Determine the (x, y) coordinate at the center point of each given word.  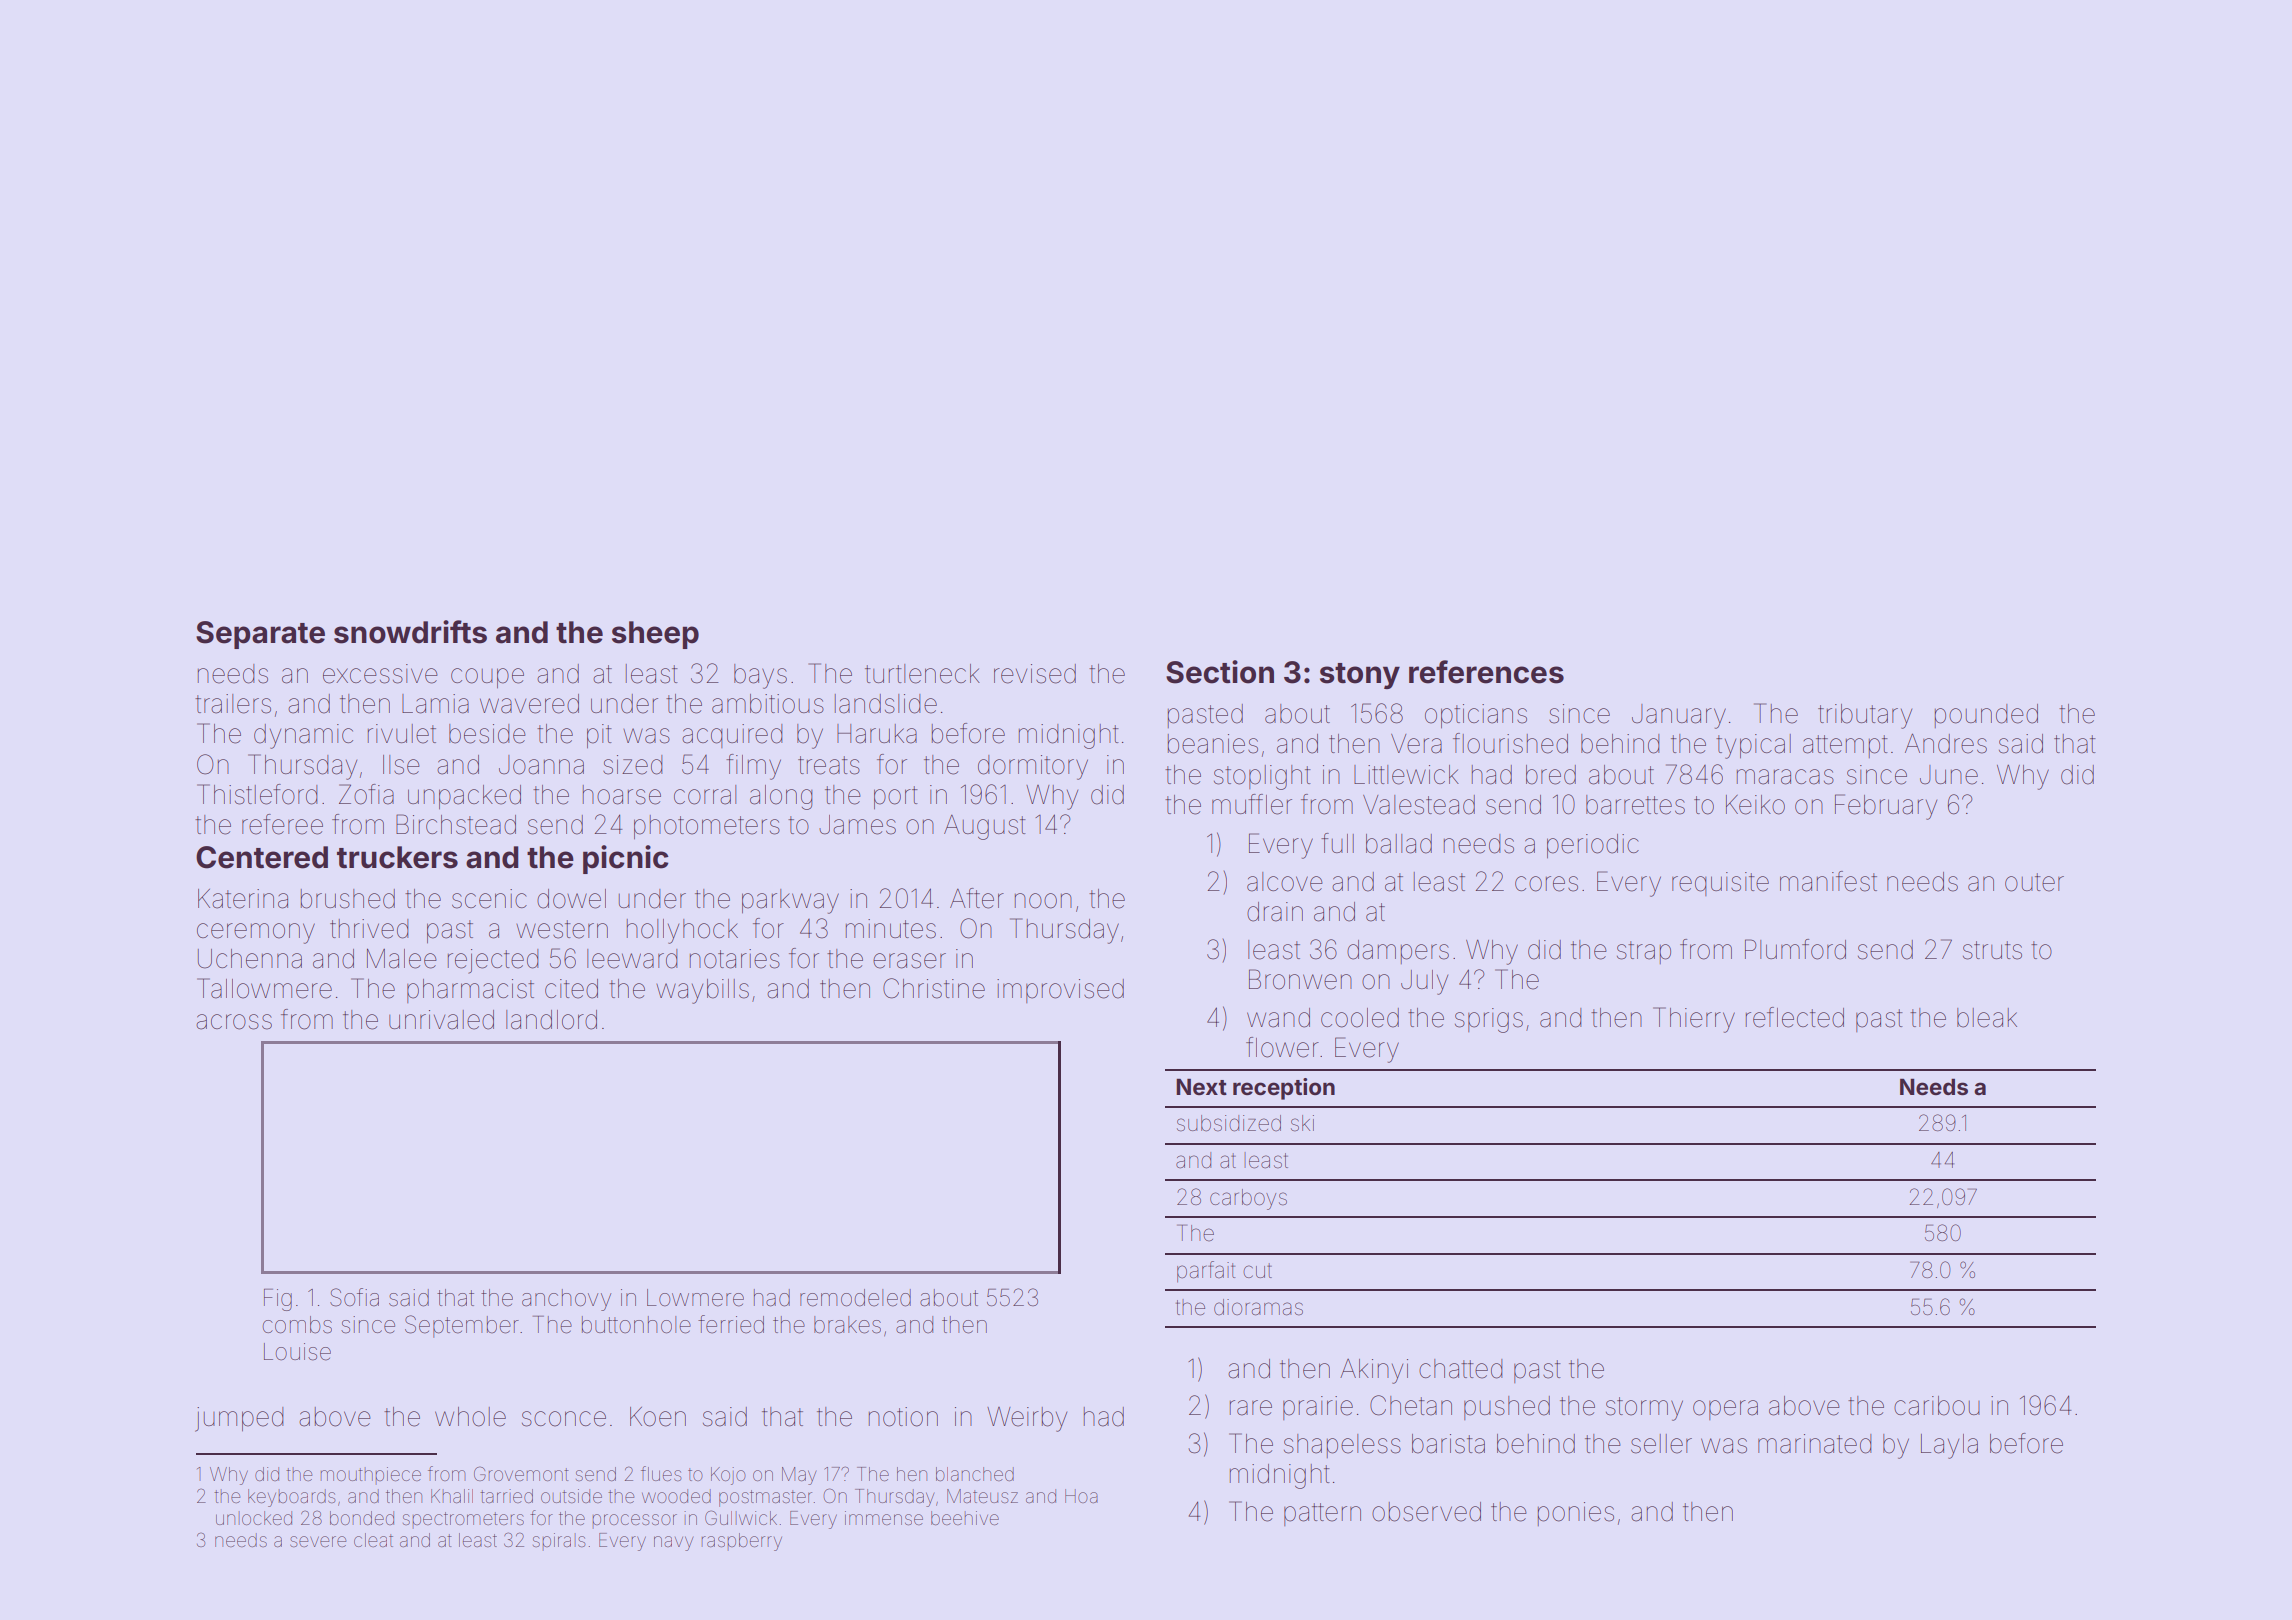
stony (1360, 676)
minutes (891, 929)
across (234, 1022)
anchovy (566, 1300)
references (1486, 672)
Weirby (1027, 1419)
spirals (559, 1541)
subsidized (1229, 1123)
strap (1644, 952)
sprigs (1489, 1020)
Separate (260, 635)
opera (1725, 1410)
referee (282, 824)
